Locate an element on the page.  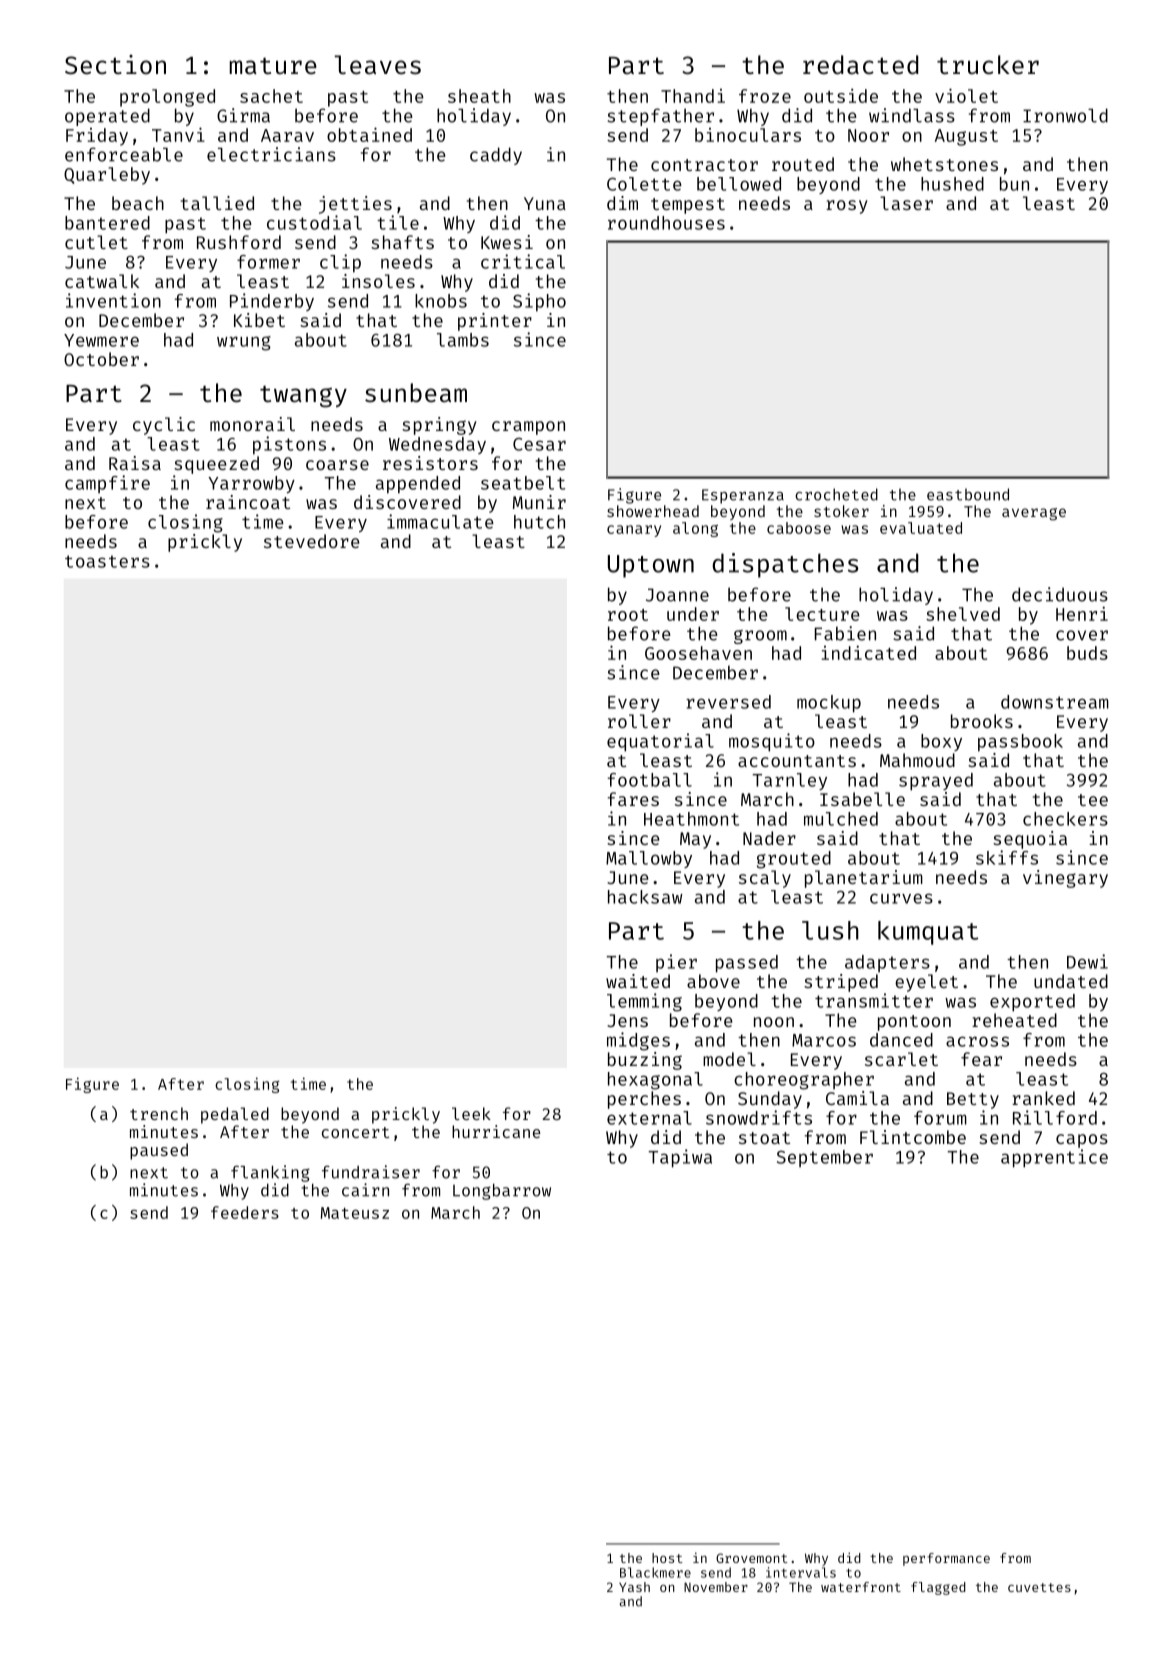
feeders is located at coordinates (245, 1212).
